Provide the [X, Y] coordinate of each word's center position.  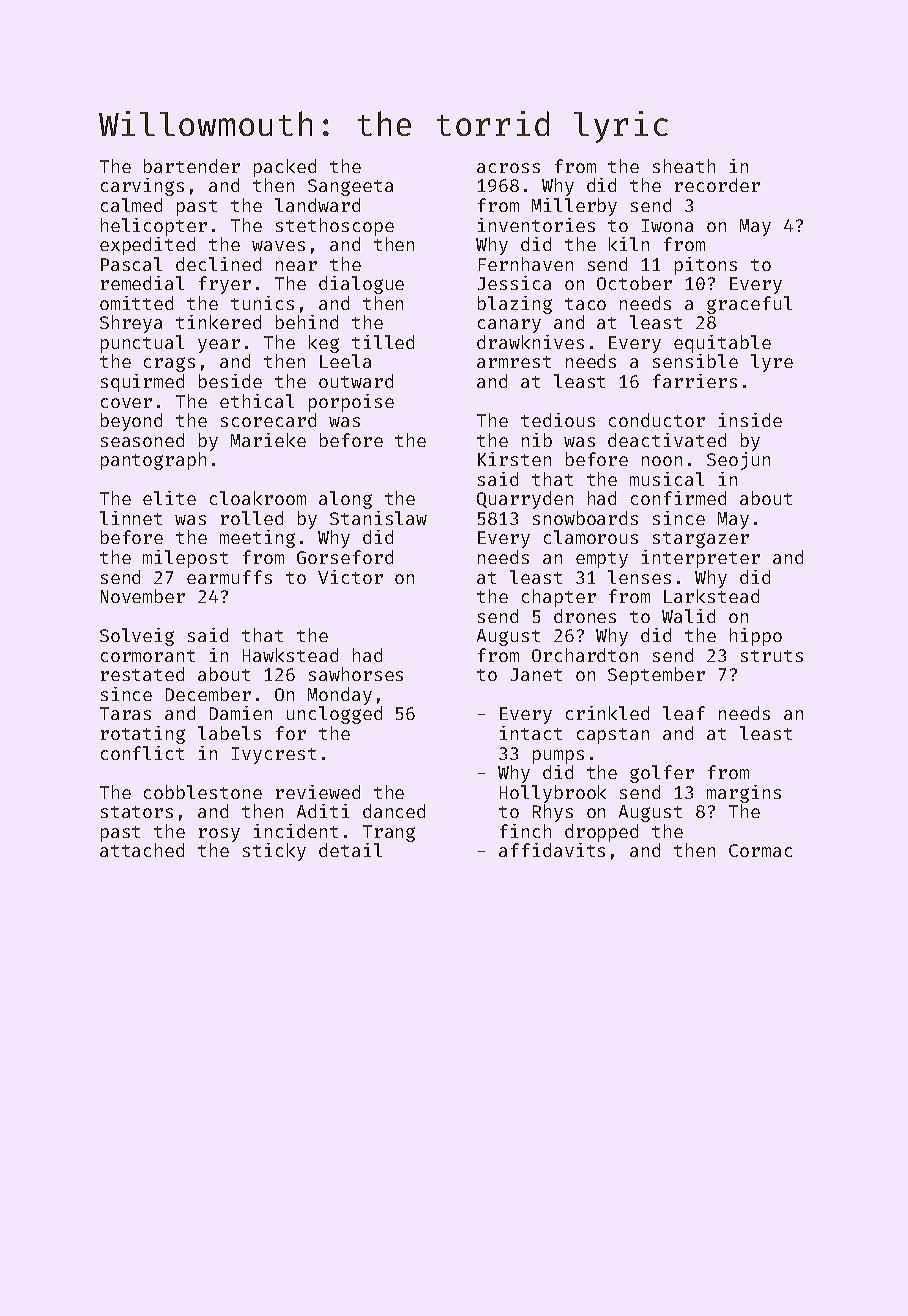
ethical [257, 401]
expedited [147, 246]
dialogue [361, 285]
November [143, 596]
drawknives [530, 342]
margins [744, 794]
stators [137, 812]
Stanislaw [378, 518]
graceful [749, 305]
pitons [706, 266]
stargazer [701, 540]
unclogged [334, 715]
